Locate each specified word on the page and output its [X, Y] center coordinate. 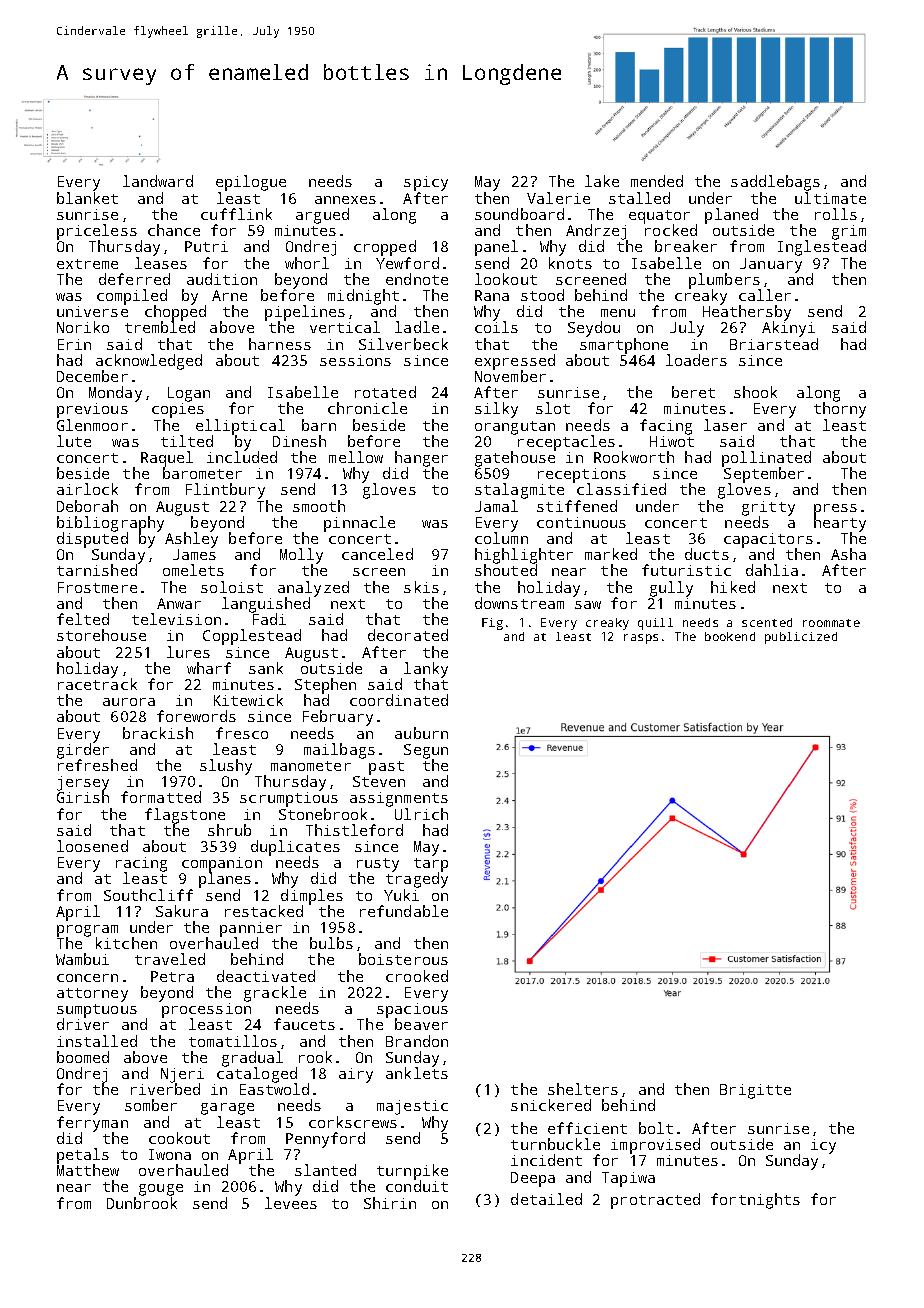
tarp [431, 865]
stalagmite [519, 491]
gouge [161, 1190]
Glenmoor [92, 425]
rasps [641, 639]
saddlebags [775, 183]
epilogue [251, 183]
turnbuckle [555, 1144]
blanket [87, 198]
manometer [311, 766]
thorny [840, 410]
